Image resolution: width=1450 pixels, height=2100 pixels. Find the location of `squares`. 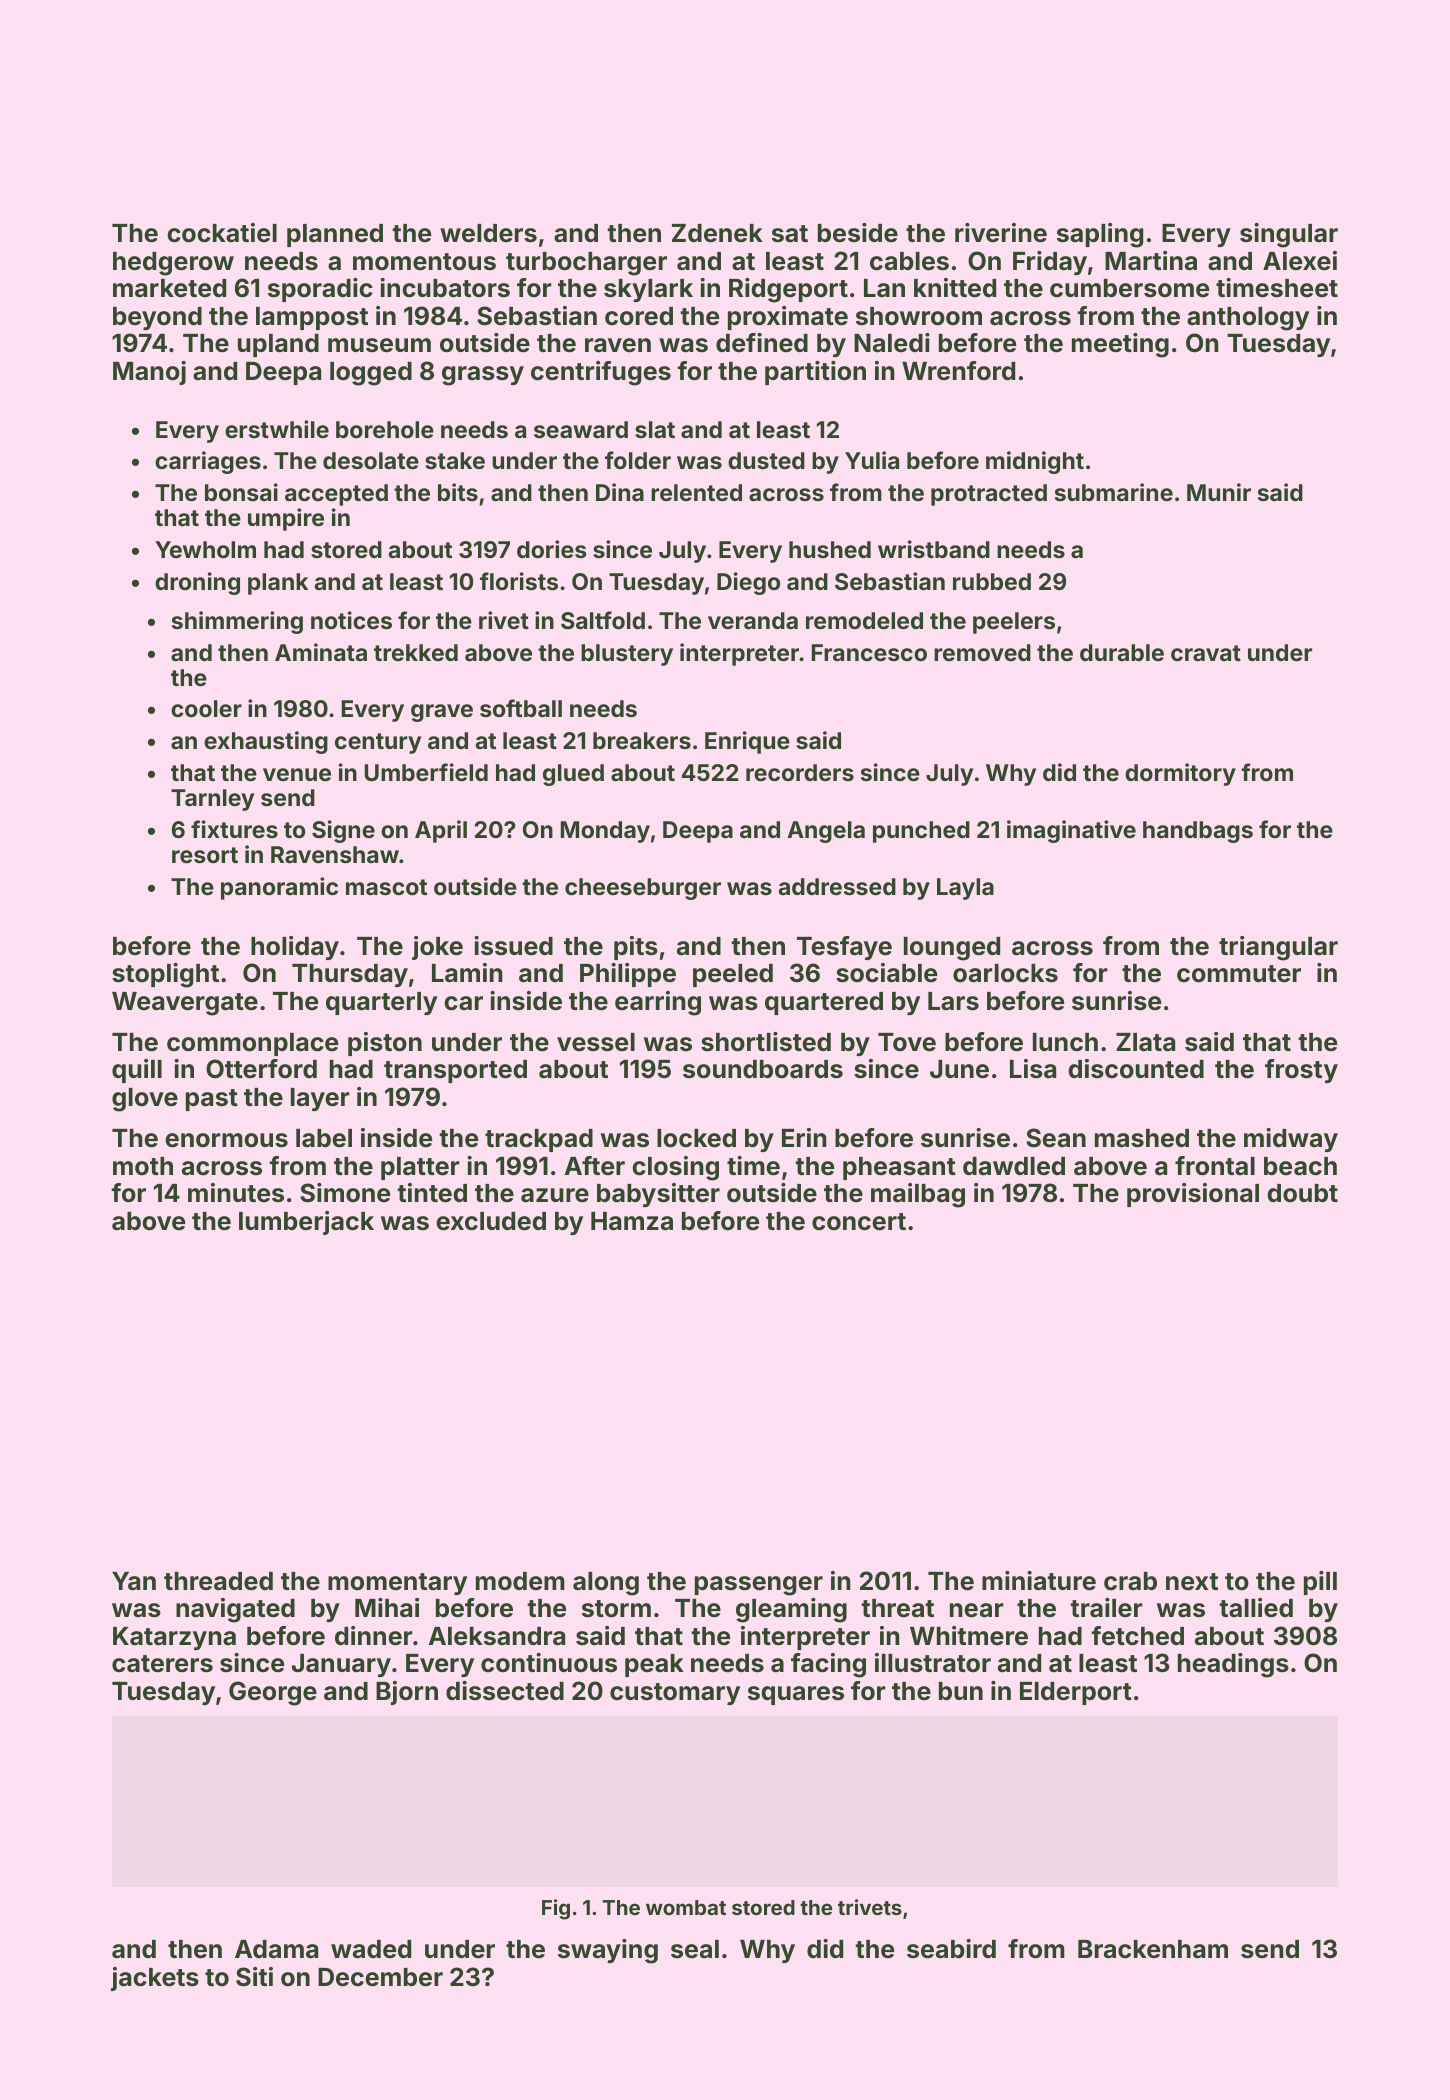

squares is located at coordinates (796, 1695).
